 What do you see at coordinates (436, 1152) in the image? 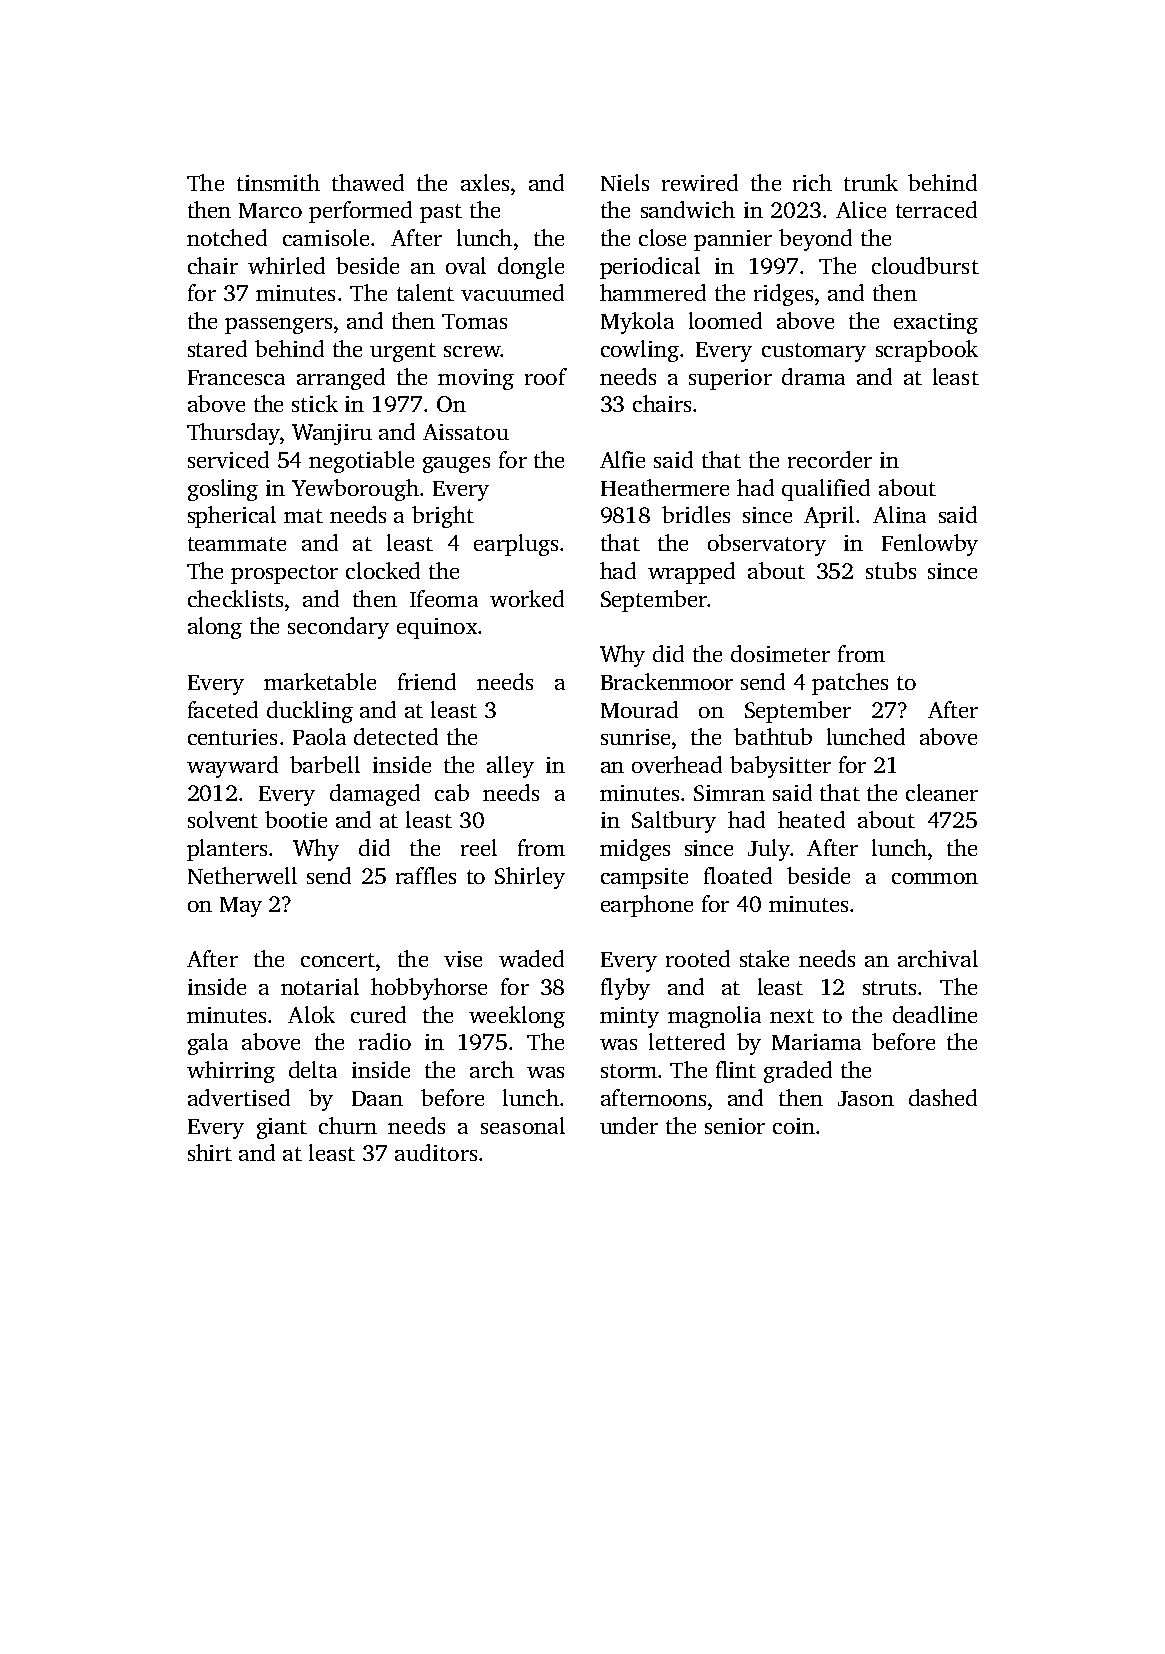
I see `auditors` at bounding box center [436, 1152].
